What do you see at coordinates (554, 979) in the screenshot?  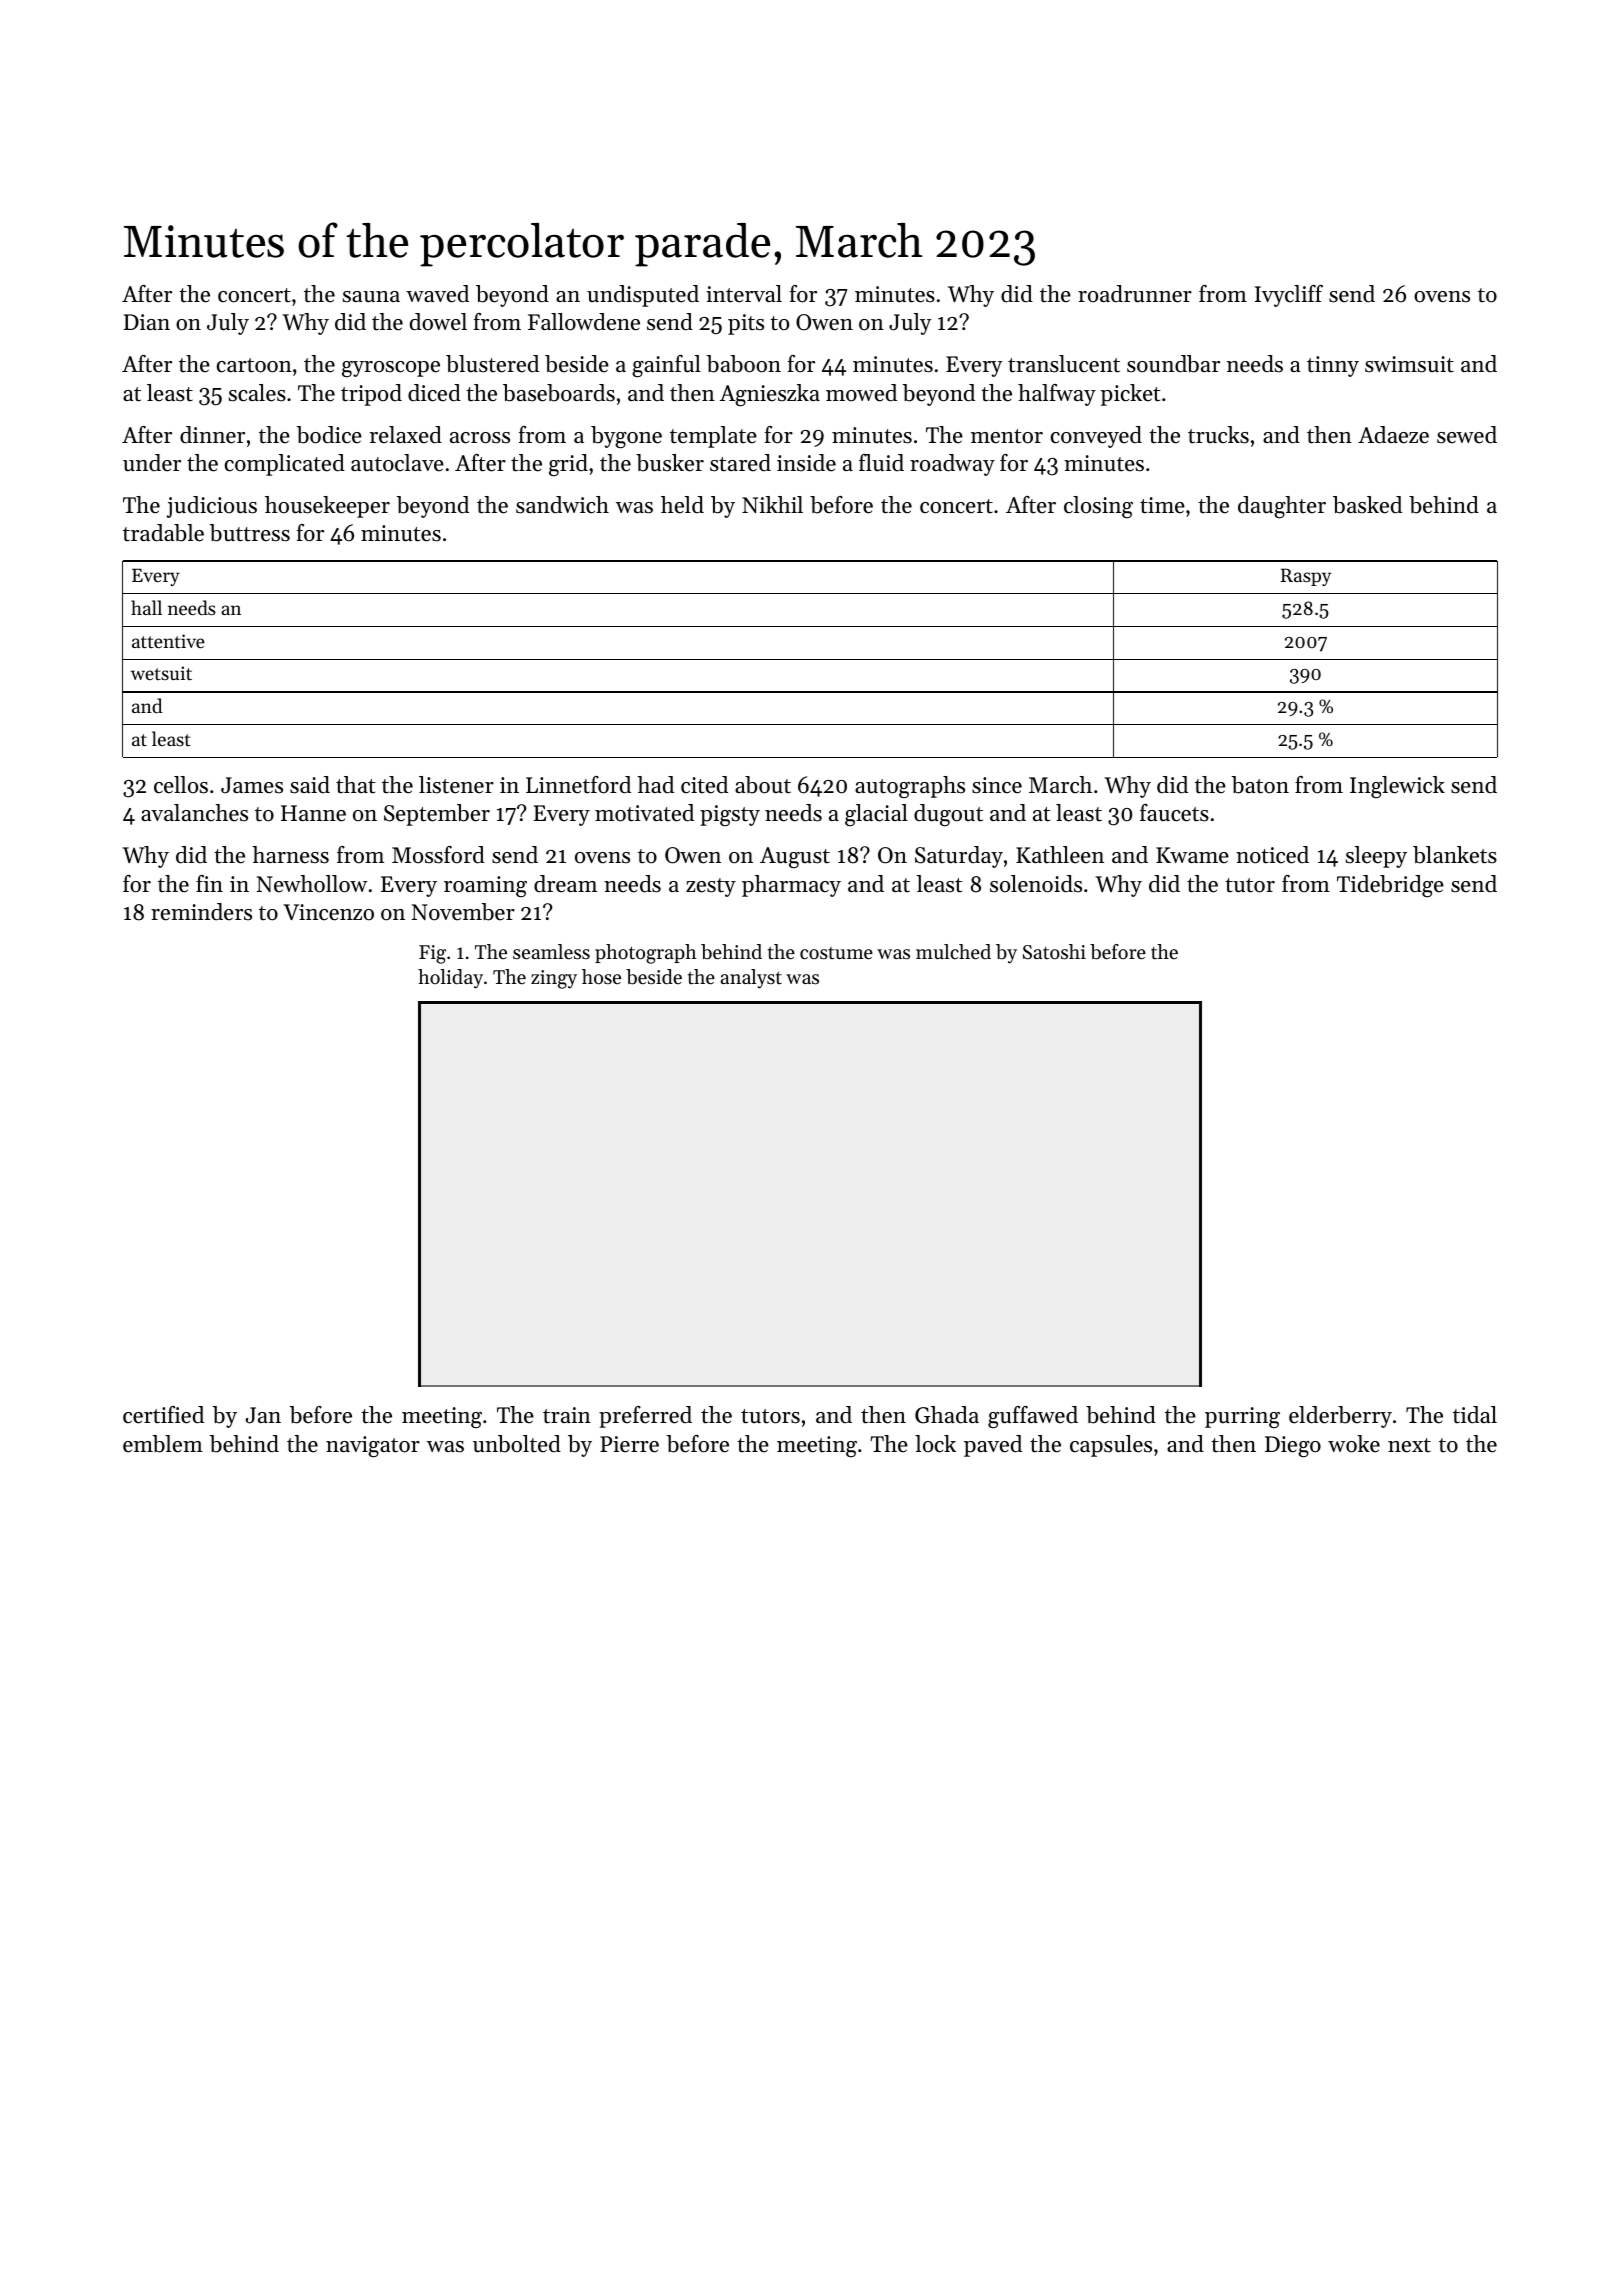 I see `zingy` at bounding box center [554, 979].
